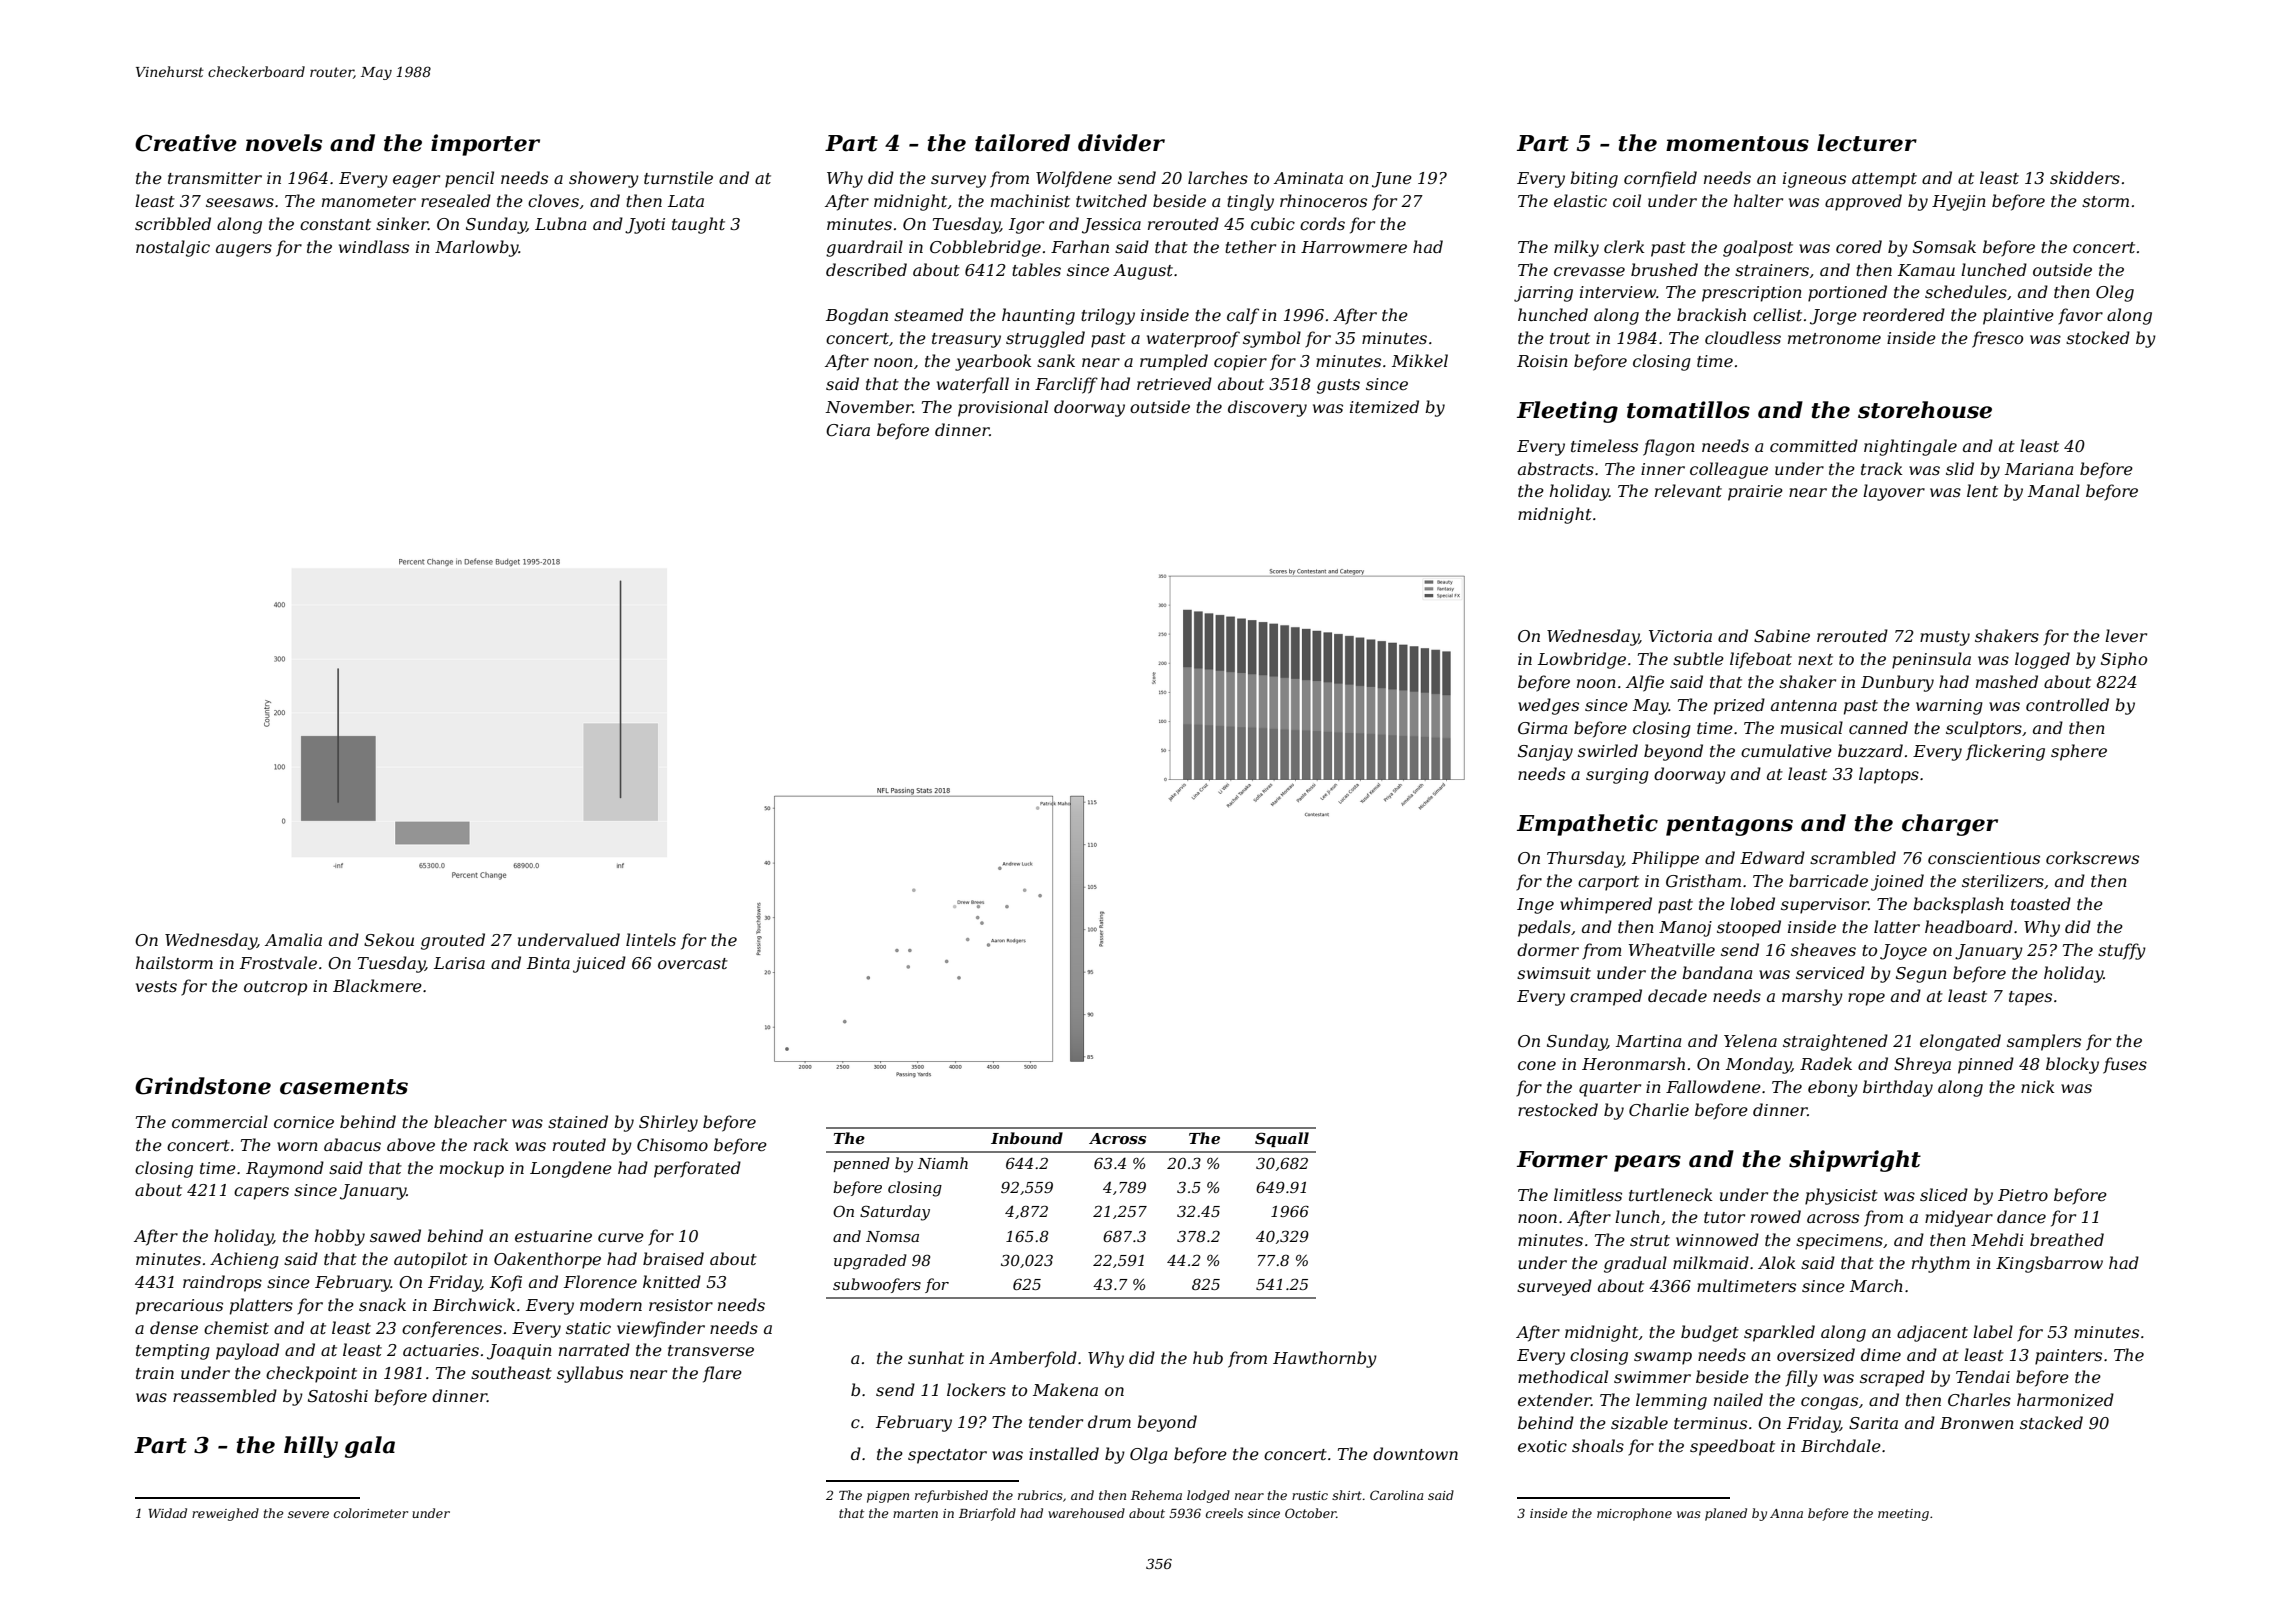 The width and height of the image is (2292, 1620). What do you see at coordinates (611, 1304) in the image?
I see `modern` at bounding box center [611, 1304].
